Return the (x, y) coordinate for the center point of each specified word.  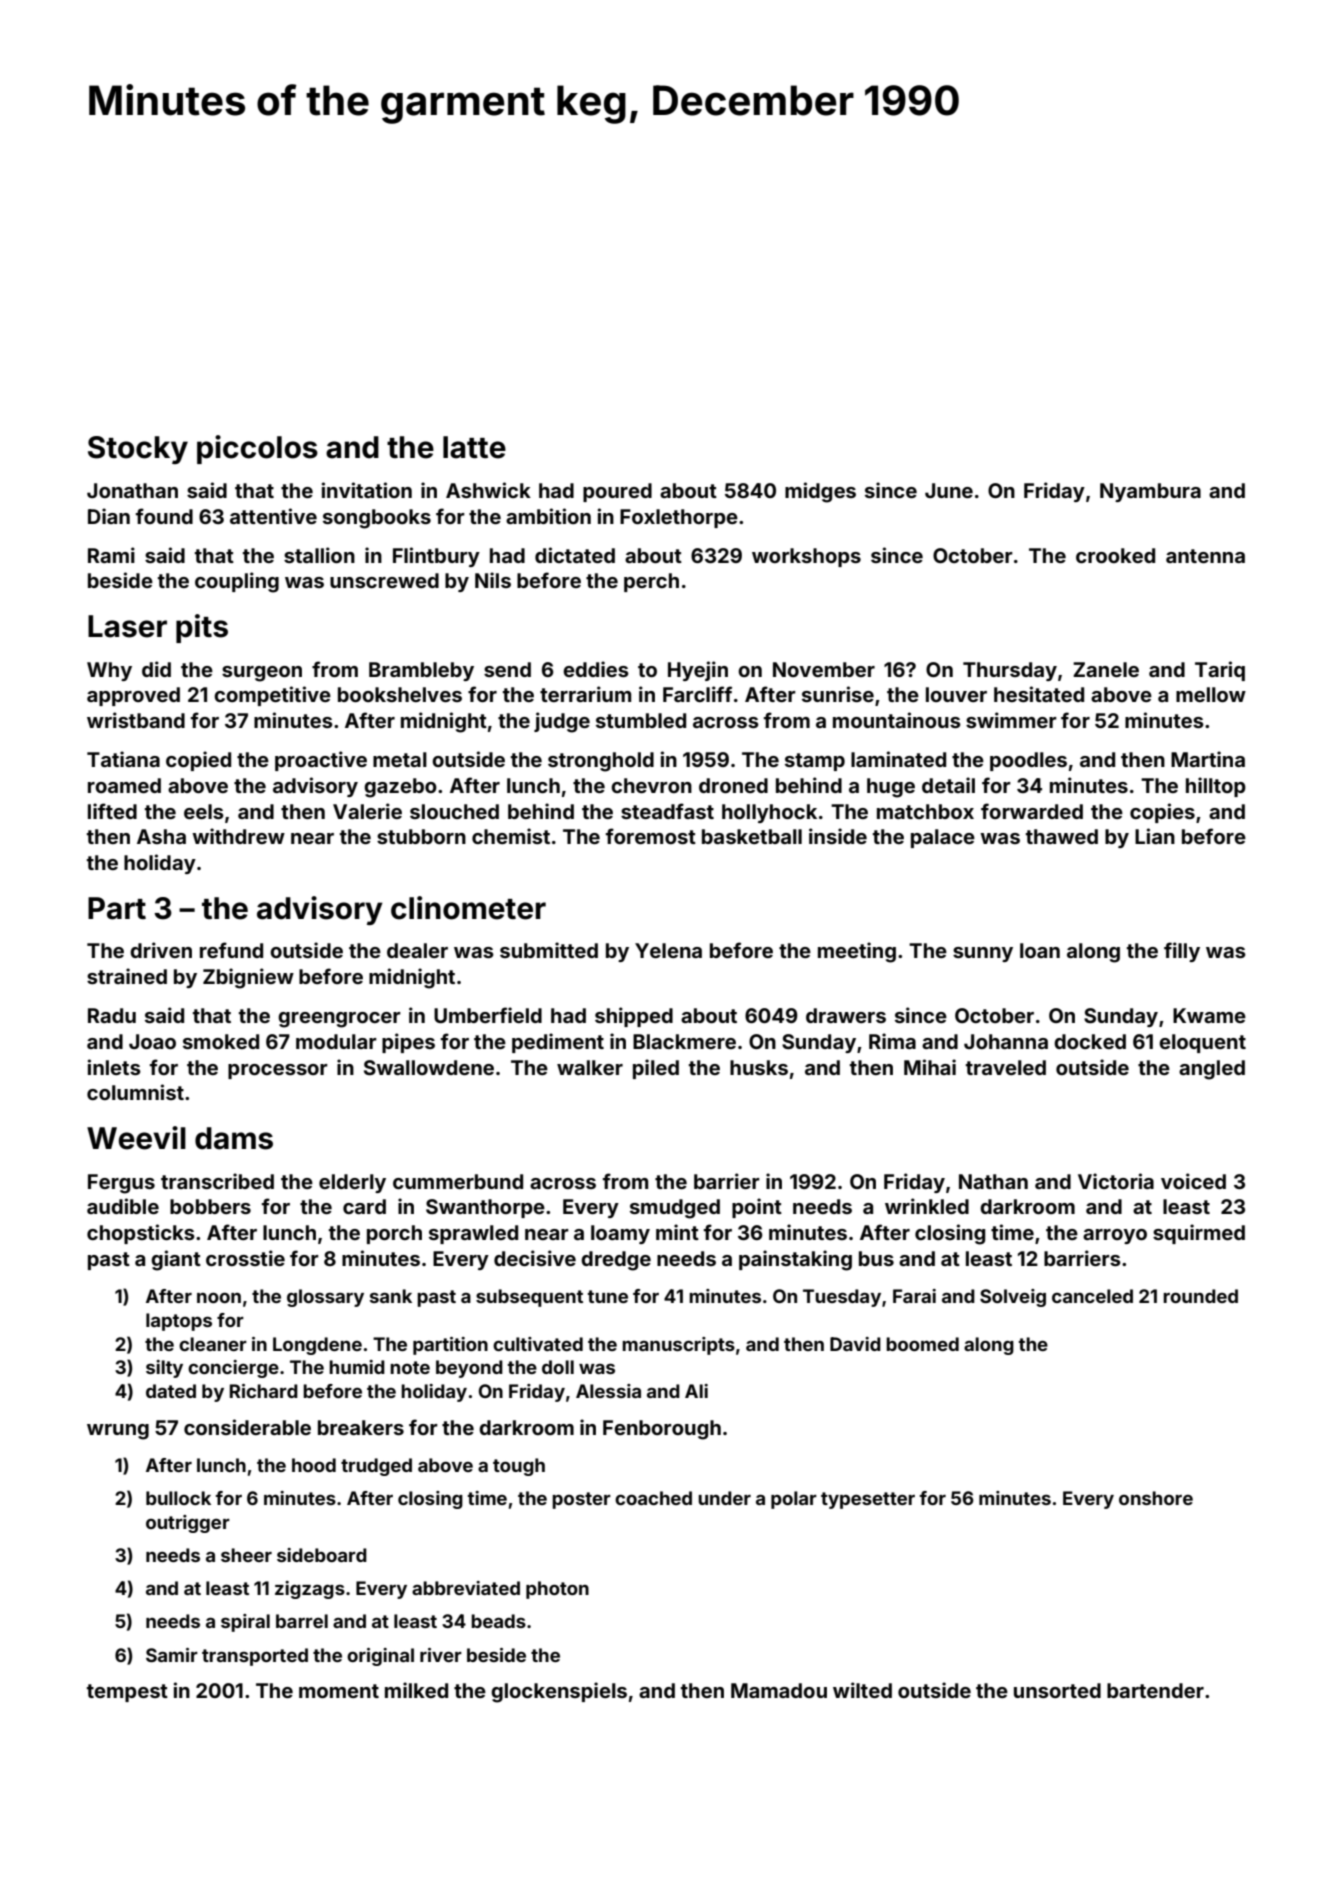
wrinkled (927, 1206)
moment (339, 1691)
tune (608, 1296)
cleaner (213, 1344)
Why (109, 671)
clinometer (468, 908)
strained (127, 976)
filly (1182, 952)
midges (820, 492)
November (824, 669)
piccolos (257, 449)
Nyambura (1150, 492)
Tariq (1220, 671)
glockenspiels (559, 1692)
